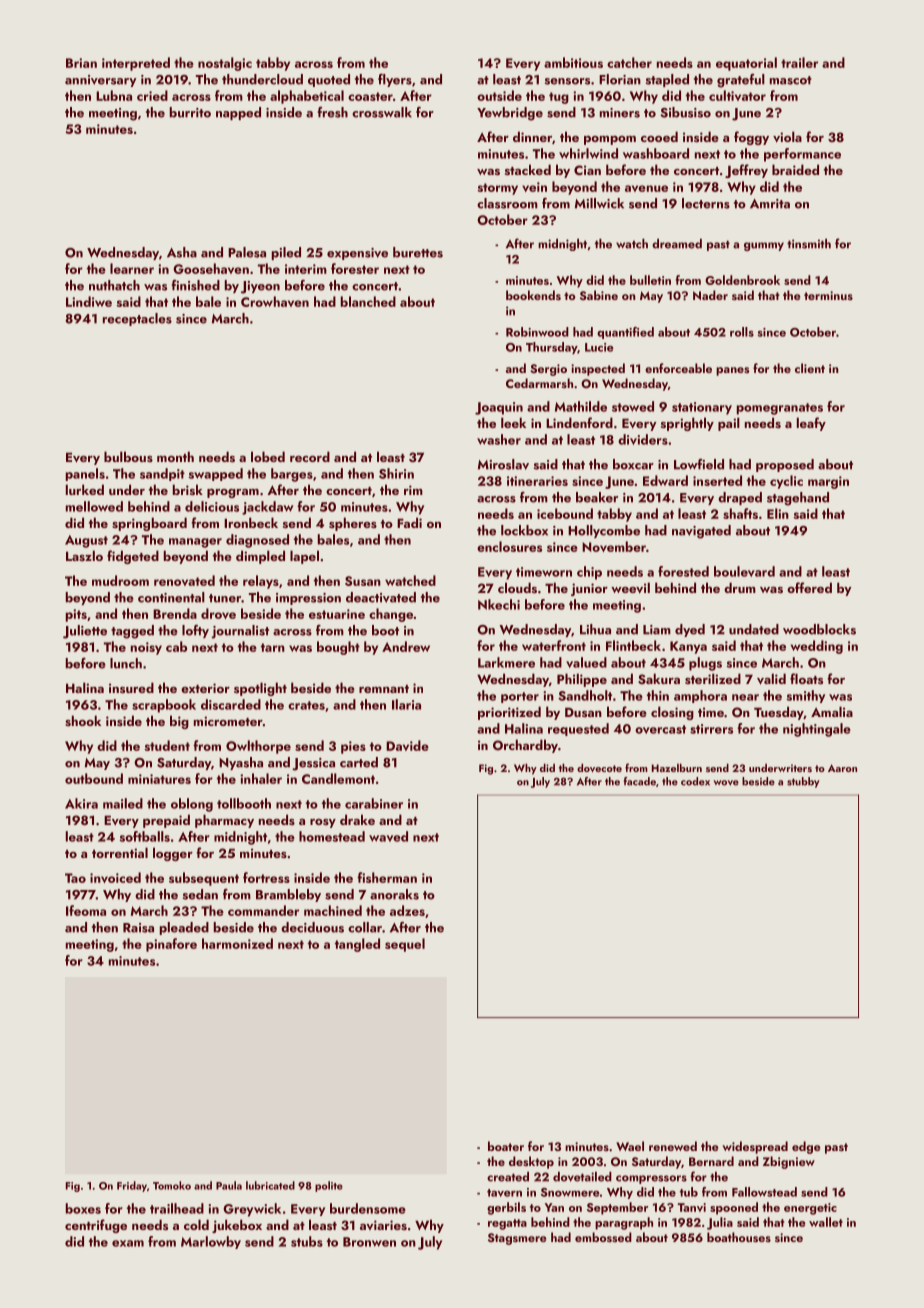 The image size is (924, 1308). I want to click on exterior, so click(205, 688).
